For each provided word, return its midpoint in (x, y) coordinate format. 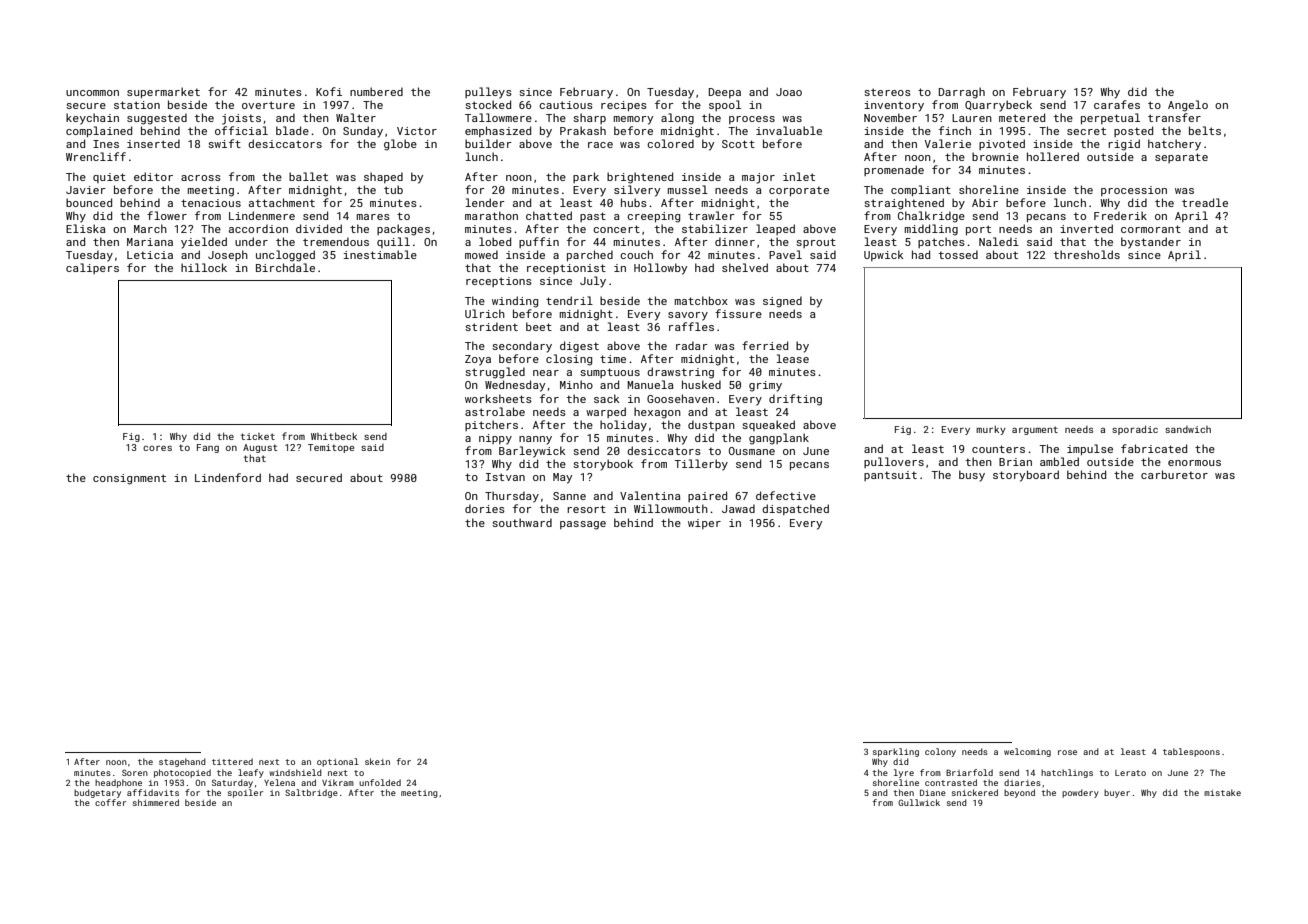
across (201, 178)
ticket (258, 436)
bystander (1151, 243)
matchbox (701, 300)
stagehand (182, 762)
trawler (711, 215)
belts (1205, 130)
